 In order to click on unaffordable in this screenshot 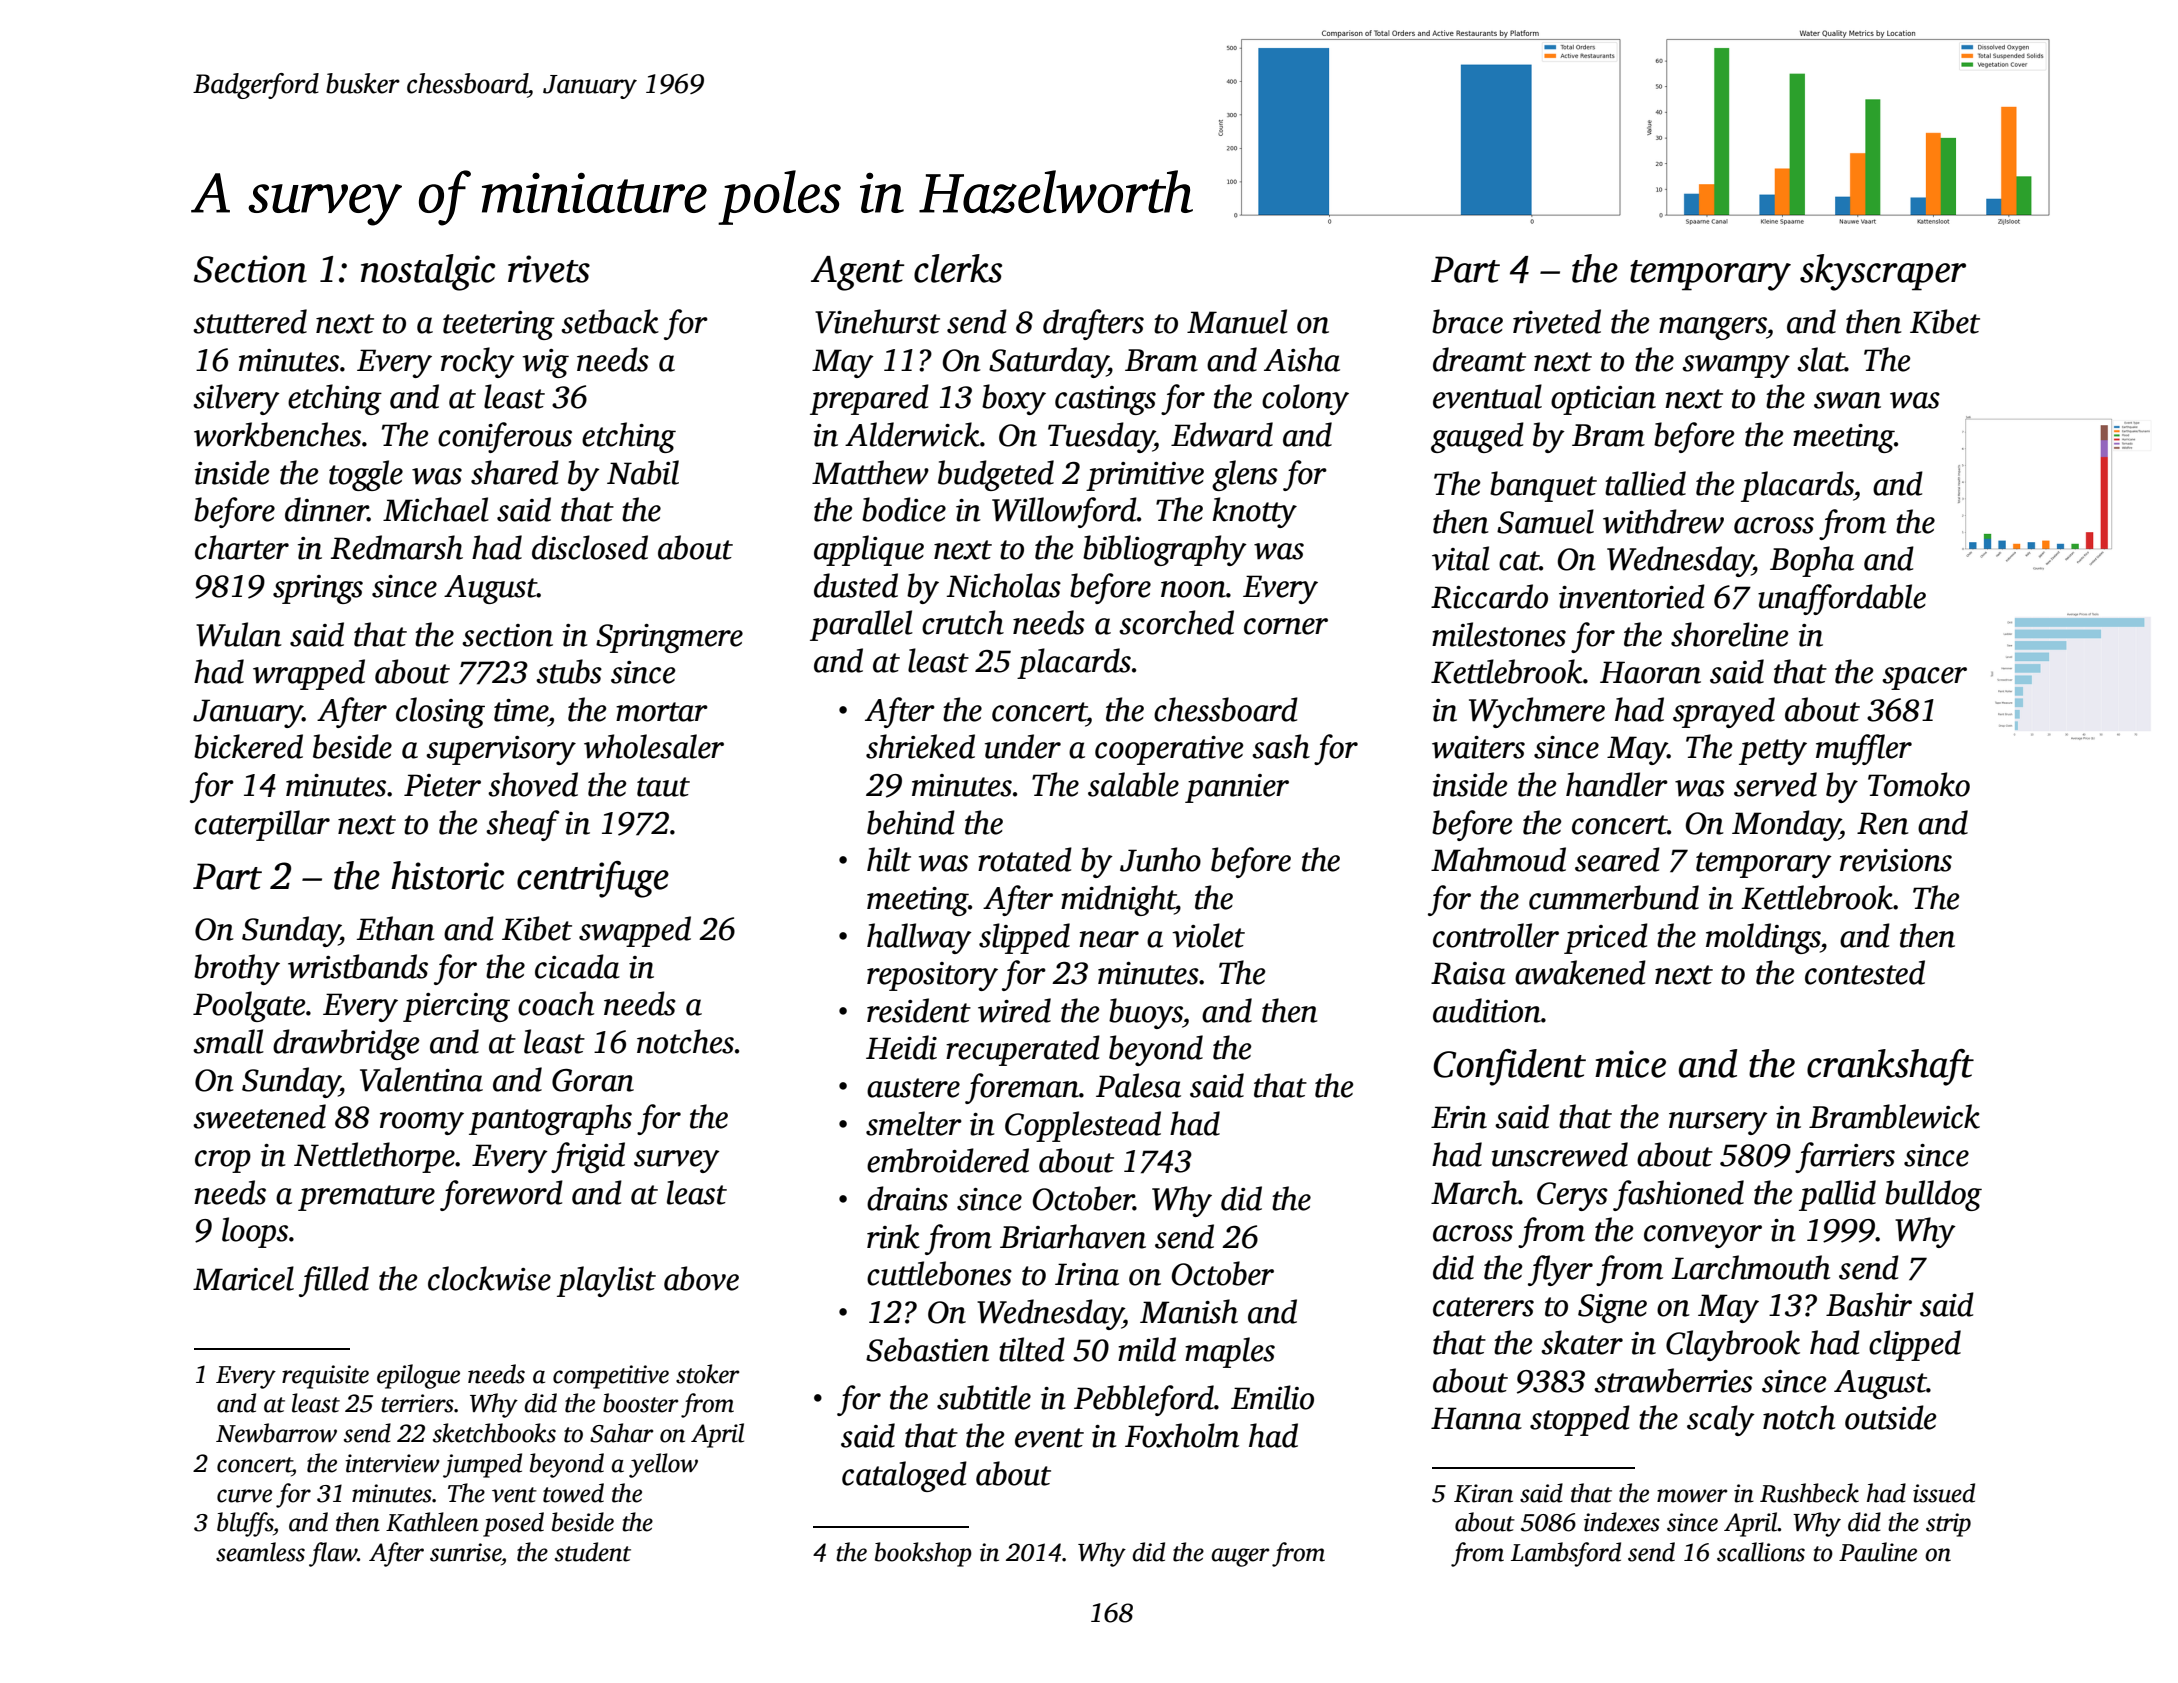, I will do `click(1842, 599)`.
